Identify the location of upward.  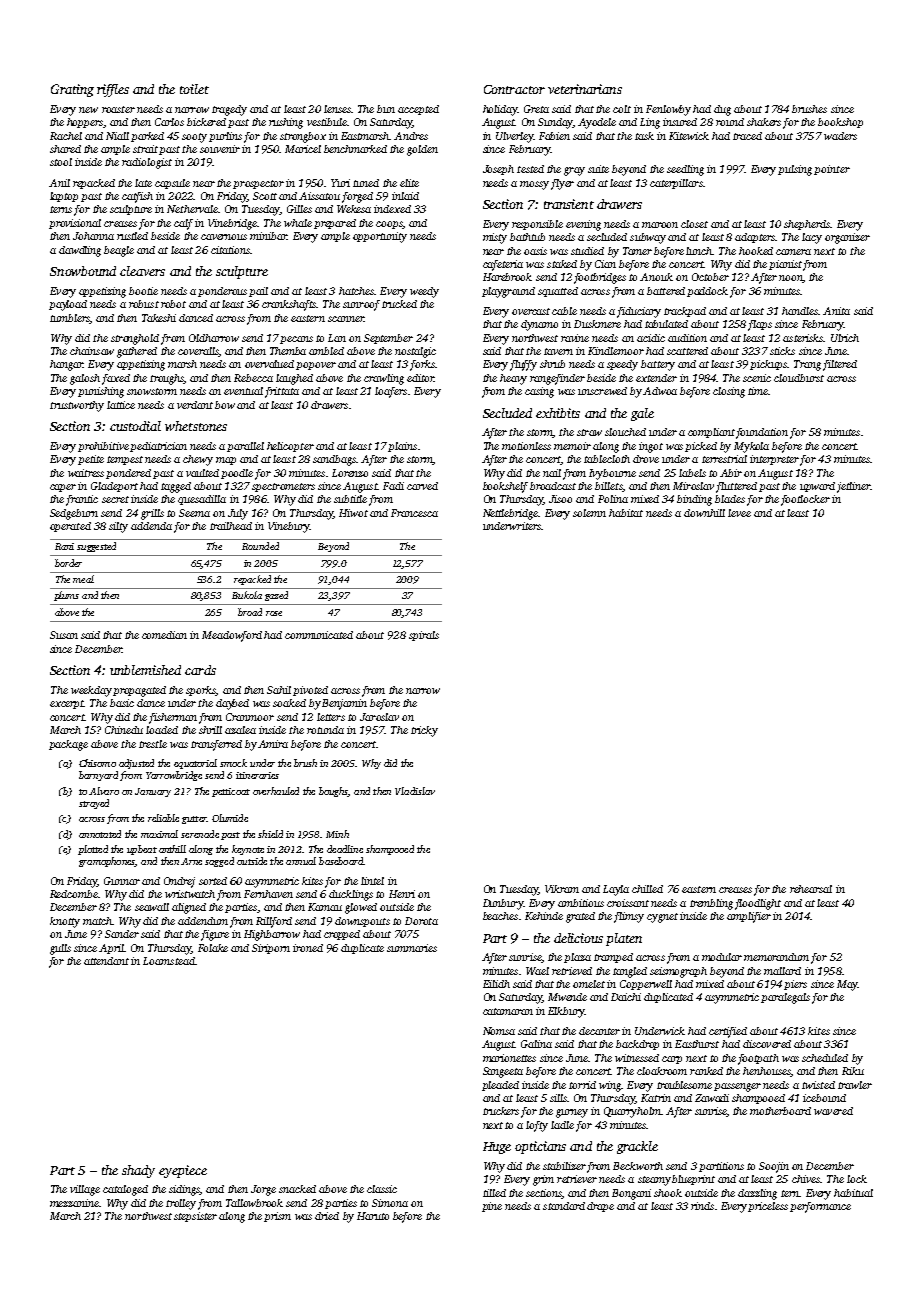
(817, 487).
